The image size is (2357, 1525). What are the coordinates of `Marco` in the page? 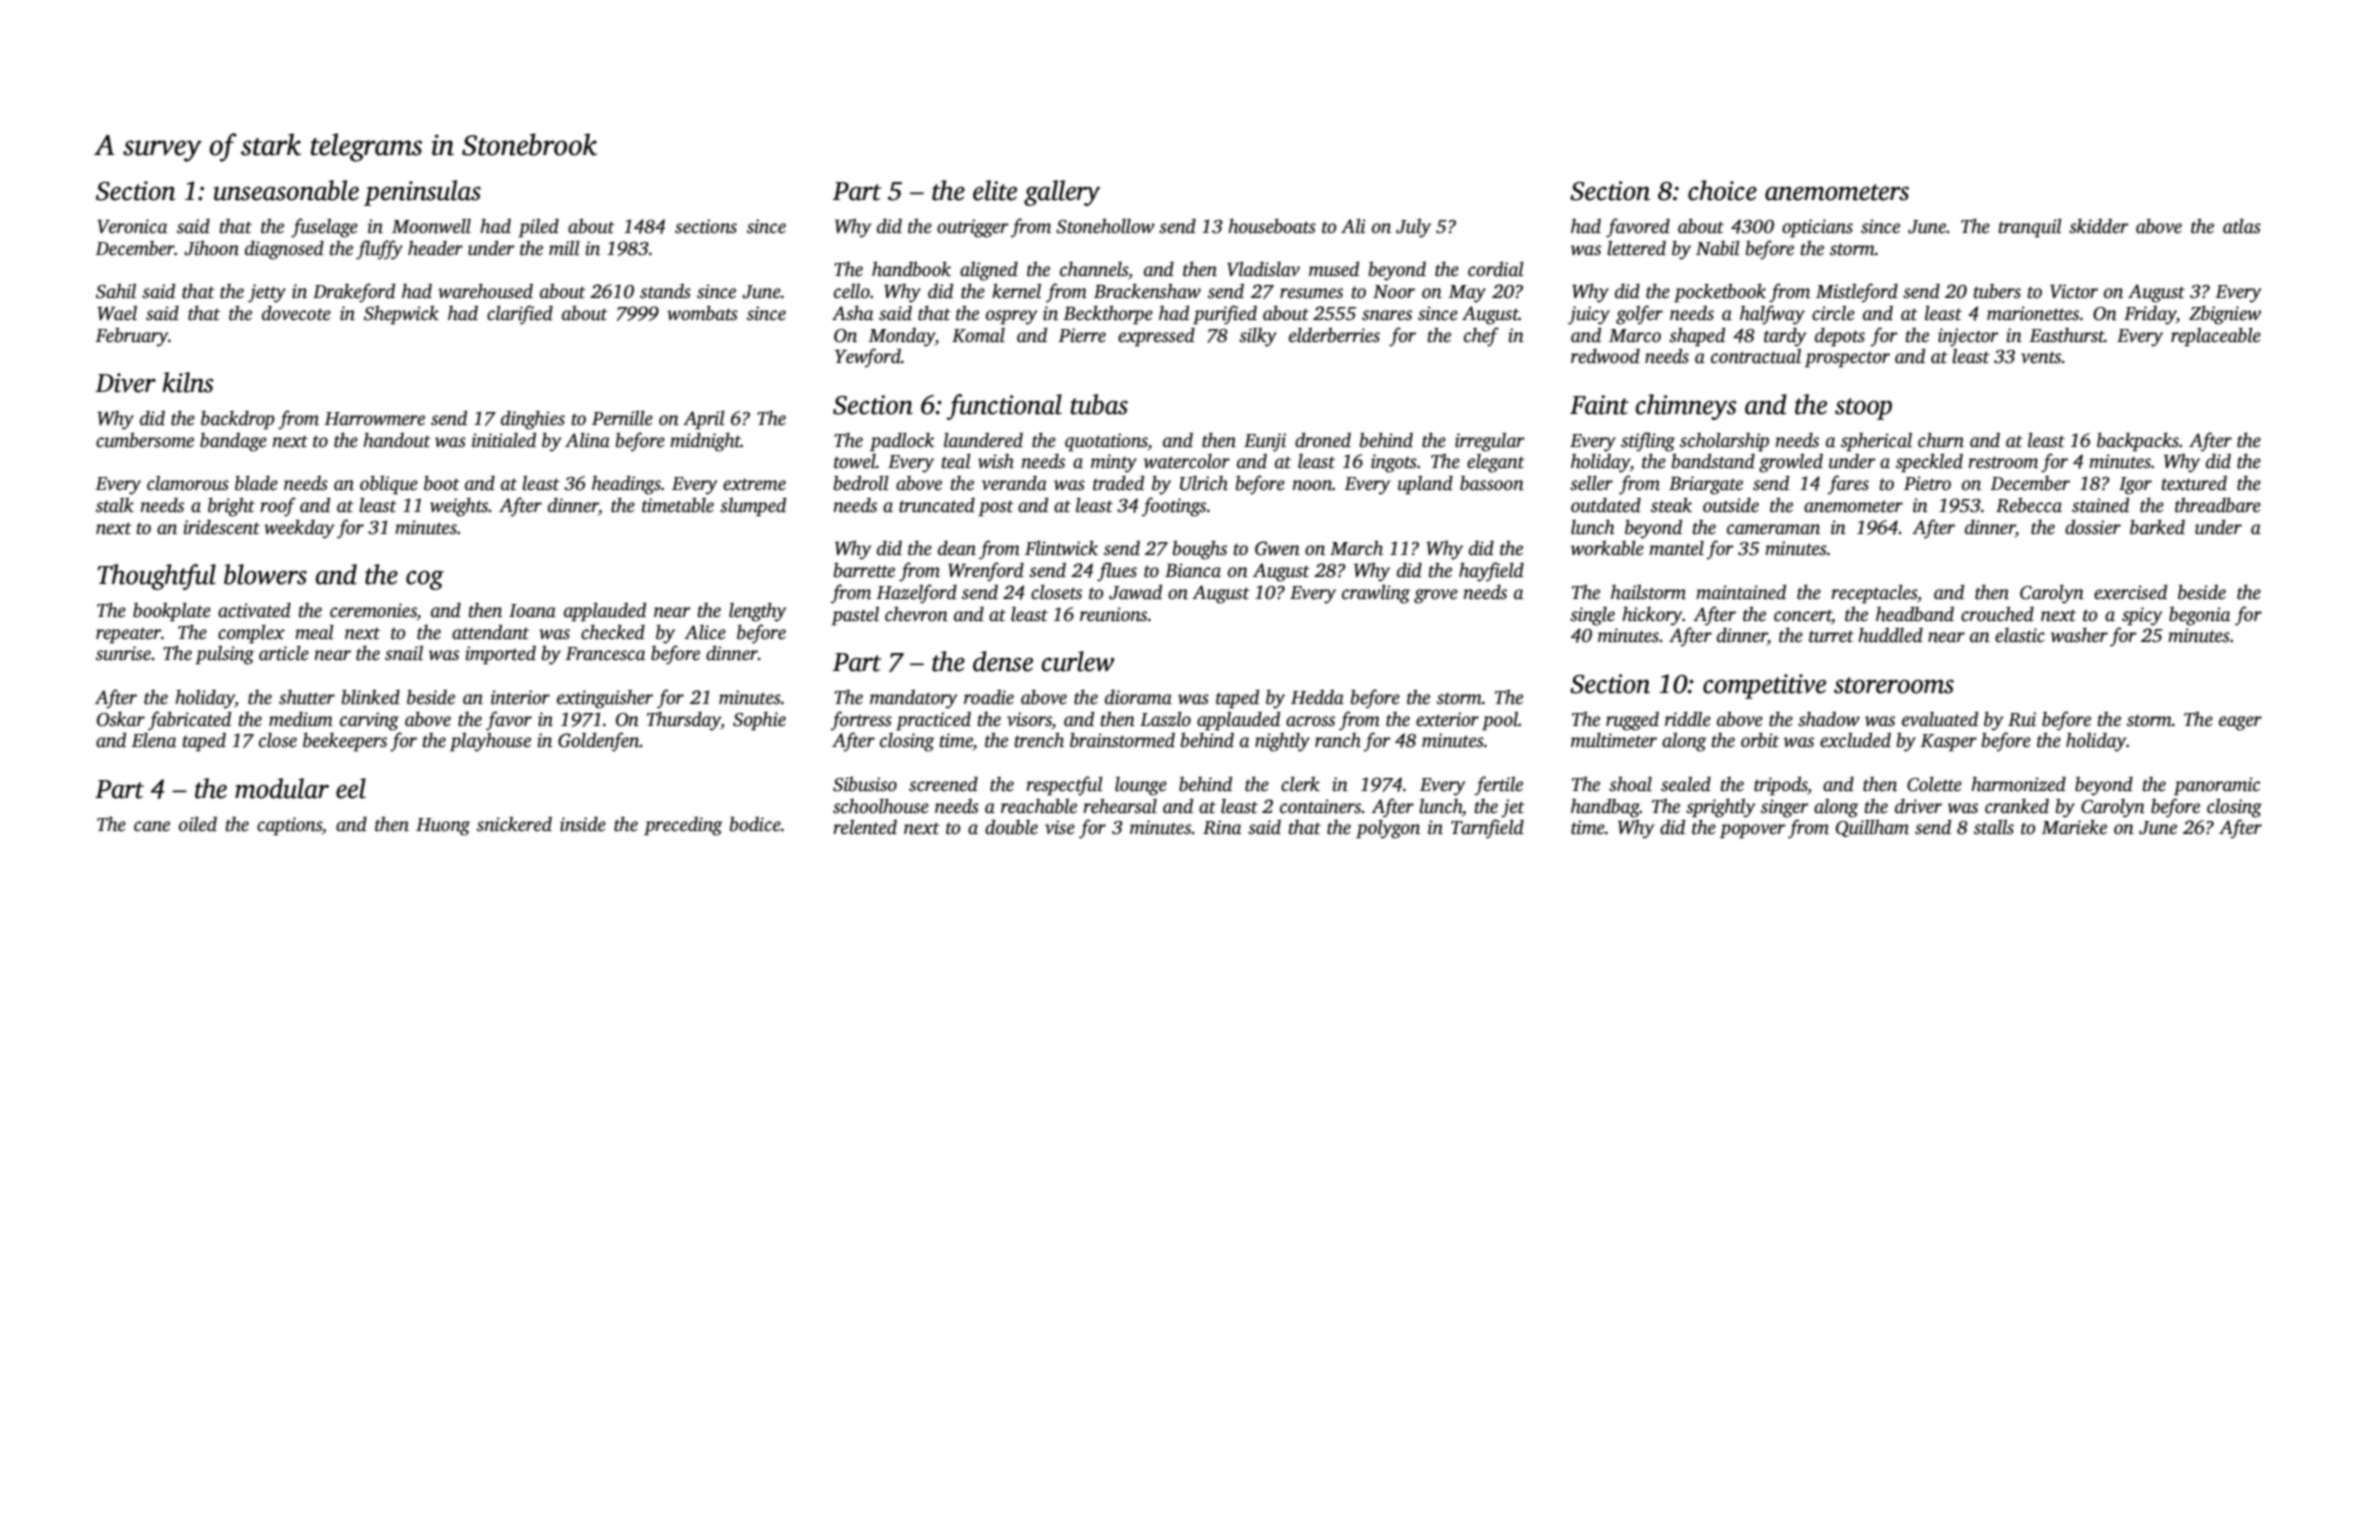 It's located at (1635, 336).
